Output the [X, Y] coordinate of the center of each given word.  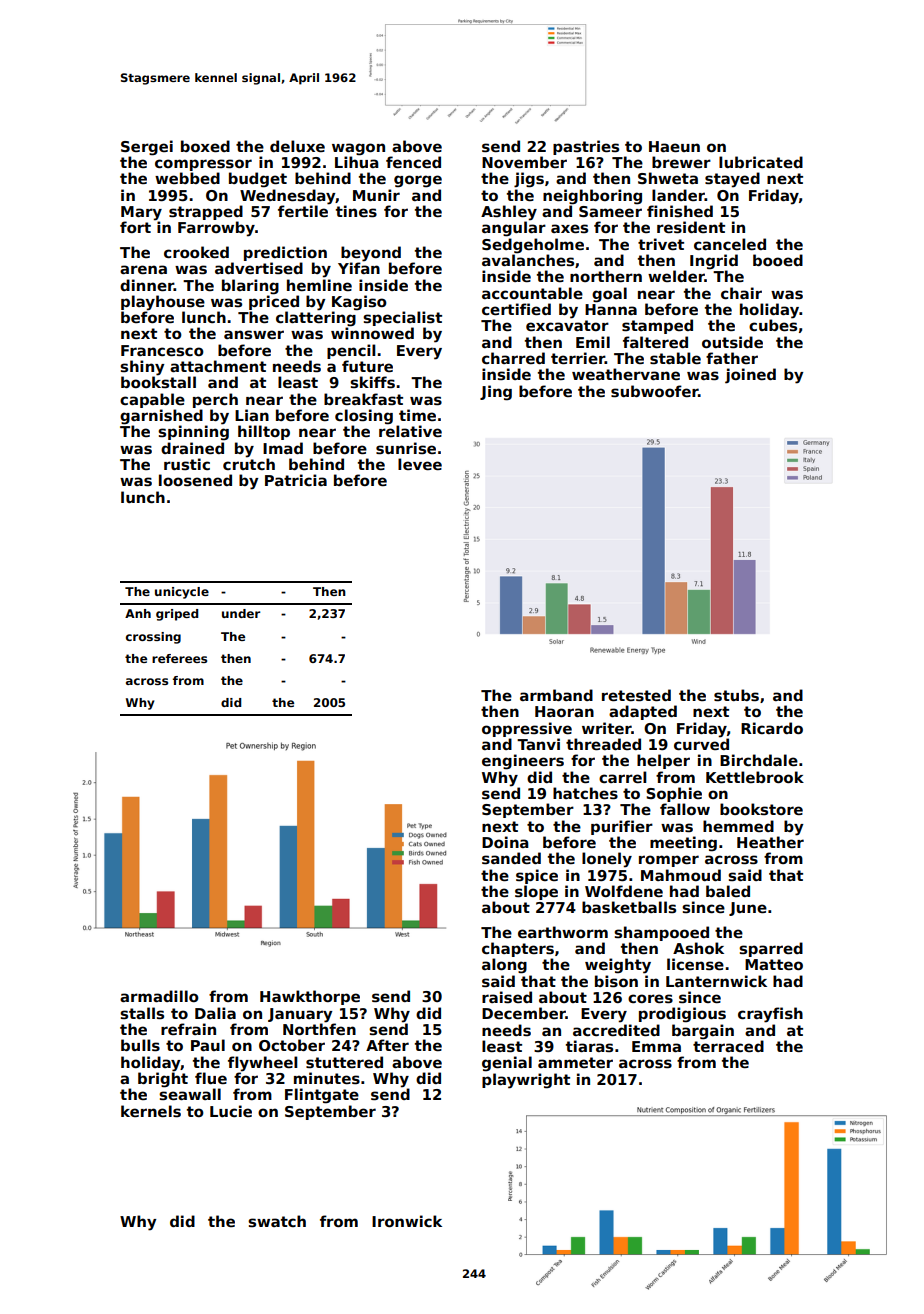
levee [420, 464]
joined [750, 376]
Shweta [668, 178]
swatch [277, 1221]
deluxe [297, 146]
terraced [728, 1046]
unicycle [182, 593]
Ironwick [407, 1221]
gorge [418, 181]
